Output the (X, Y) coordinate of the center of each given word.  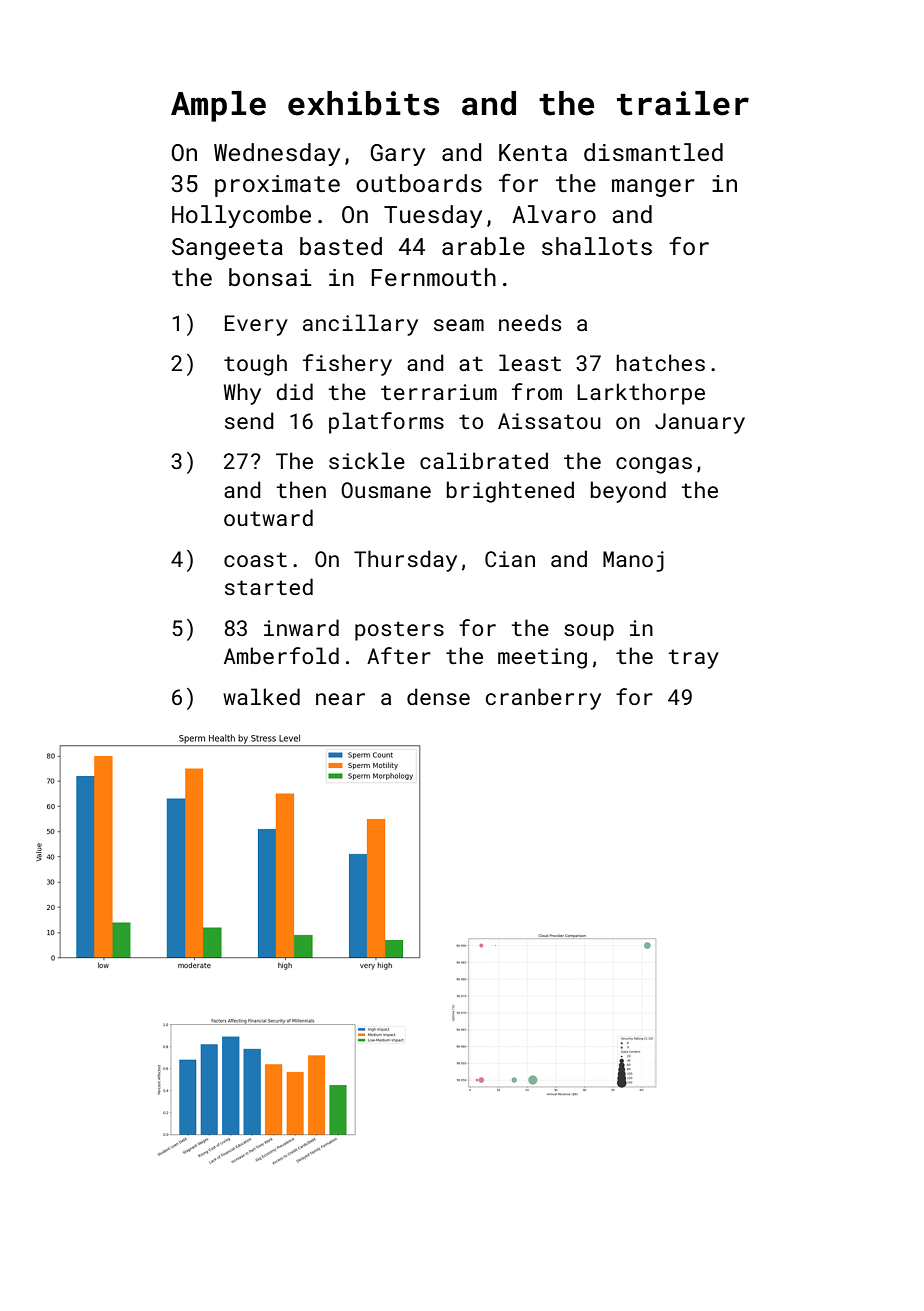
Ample (218, 106)
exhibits (363, 103)
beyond (628, 492)
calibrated (484, 460)
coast (255, 559)
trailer (683, 103)
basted (341, 246)
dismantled (653, 152)
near (340, 699)
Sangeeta (227, 249)
